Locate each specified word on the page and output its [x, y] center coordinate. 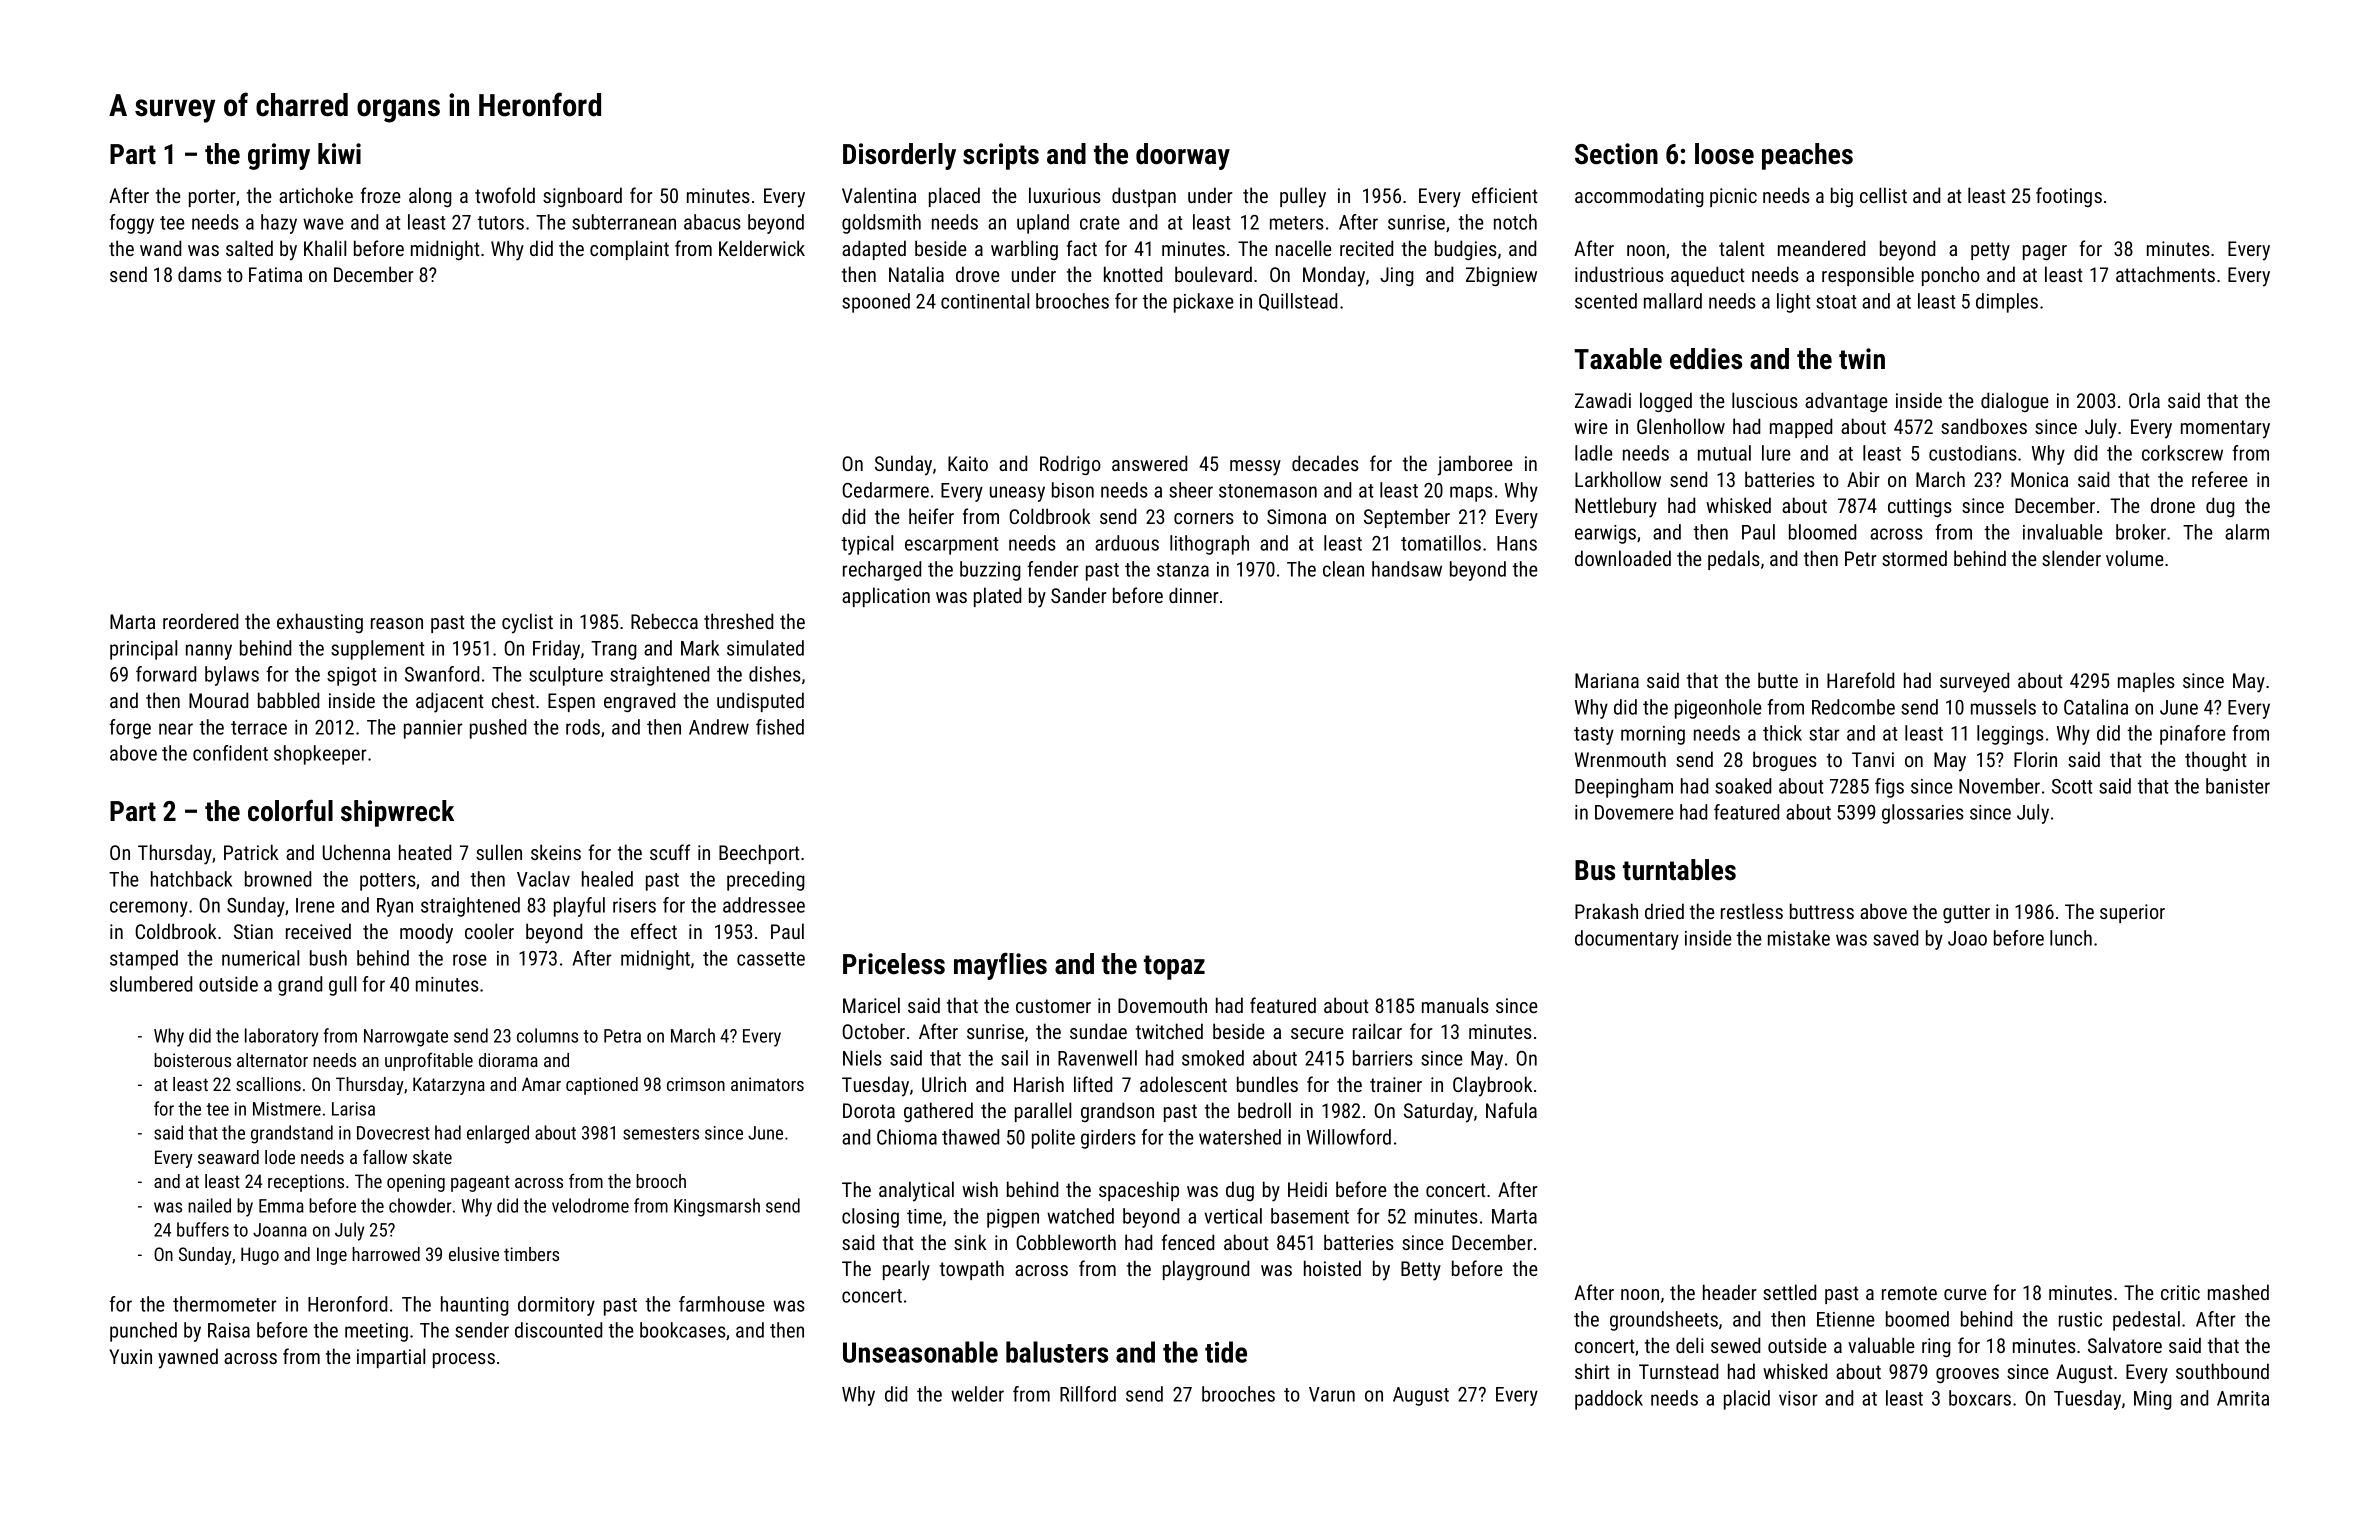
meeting [376, 1332]
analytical [916, 1191]
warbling [1024, 250]
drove [978, 274]
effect [654, 931]
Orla [2144, 400]
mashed [2238, 1292]
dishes [775, 674]
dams [200, 274]
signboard [582, 197]
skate [432, 1157]
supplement [378, 650]
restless [1752, 911]
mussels [2003, 707]
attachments [2165, 274]
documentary [1627, 940]
